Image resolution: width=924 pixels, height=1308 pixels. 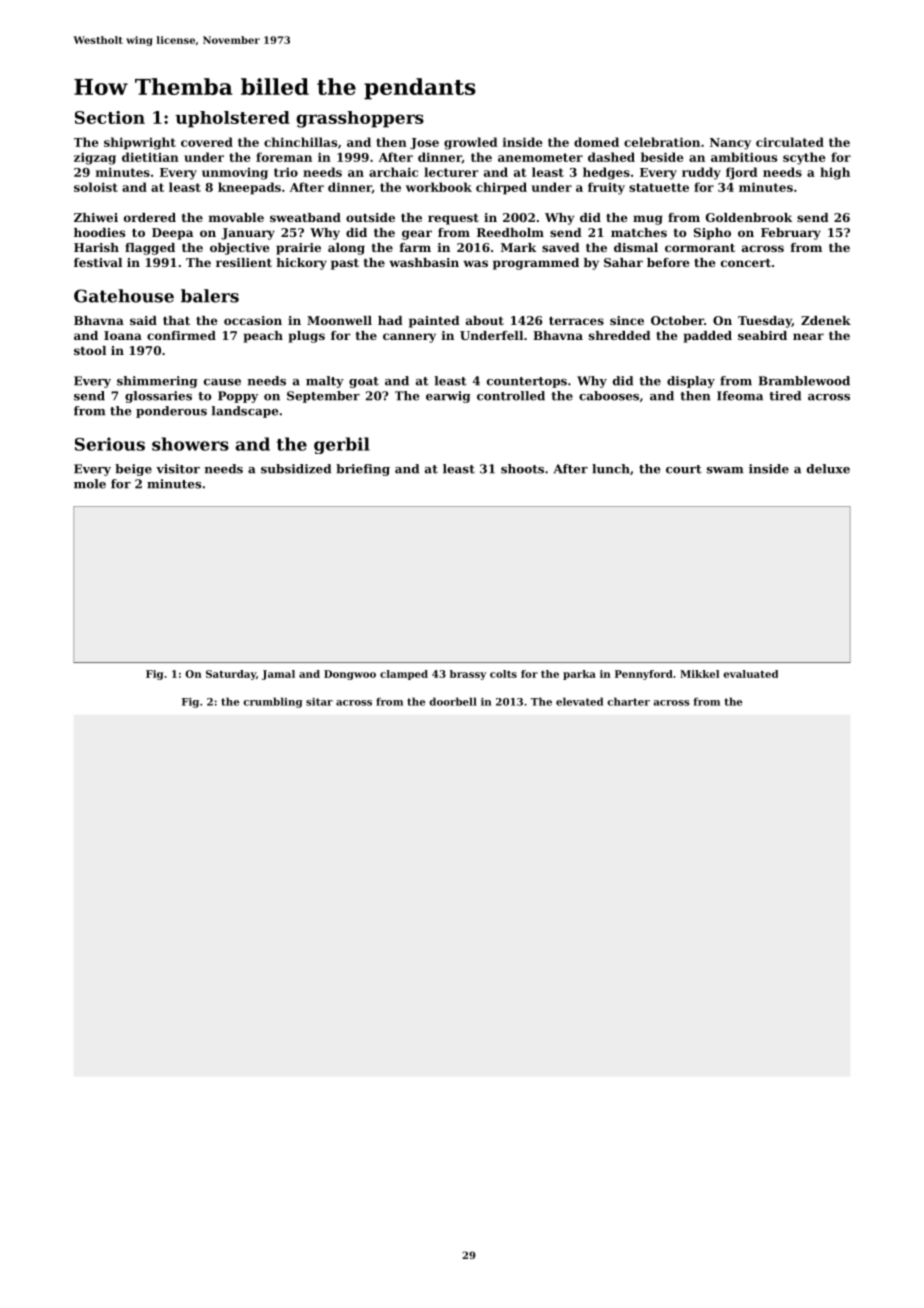 What do you see at coordinates (95, 158) in the screenshot?
I see `zigzag` at bounding box center [95, 158].
